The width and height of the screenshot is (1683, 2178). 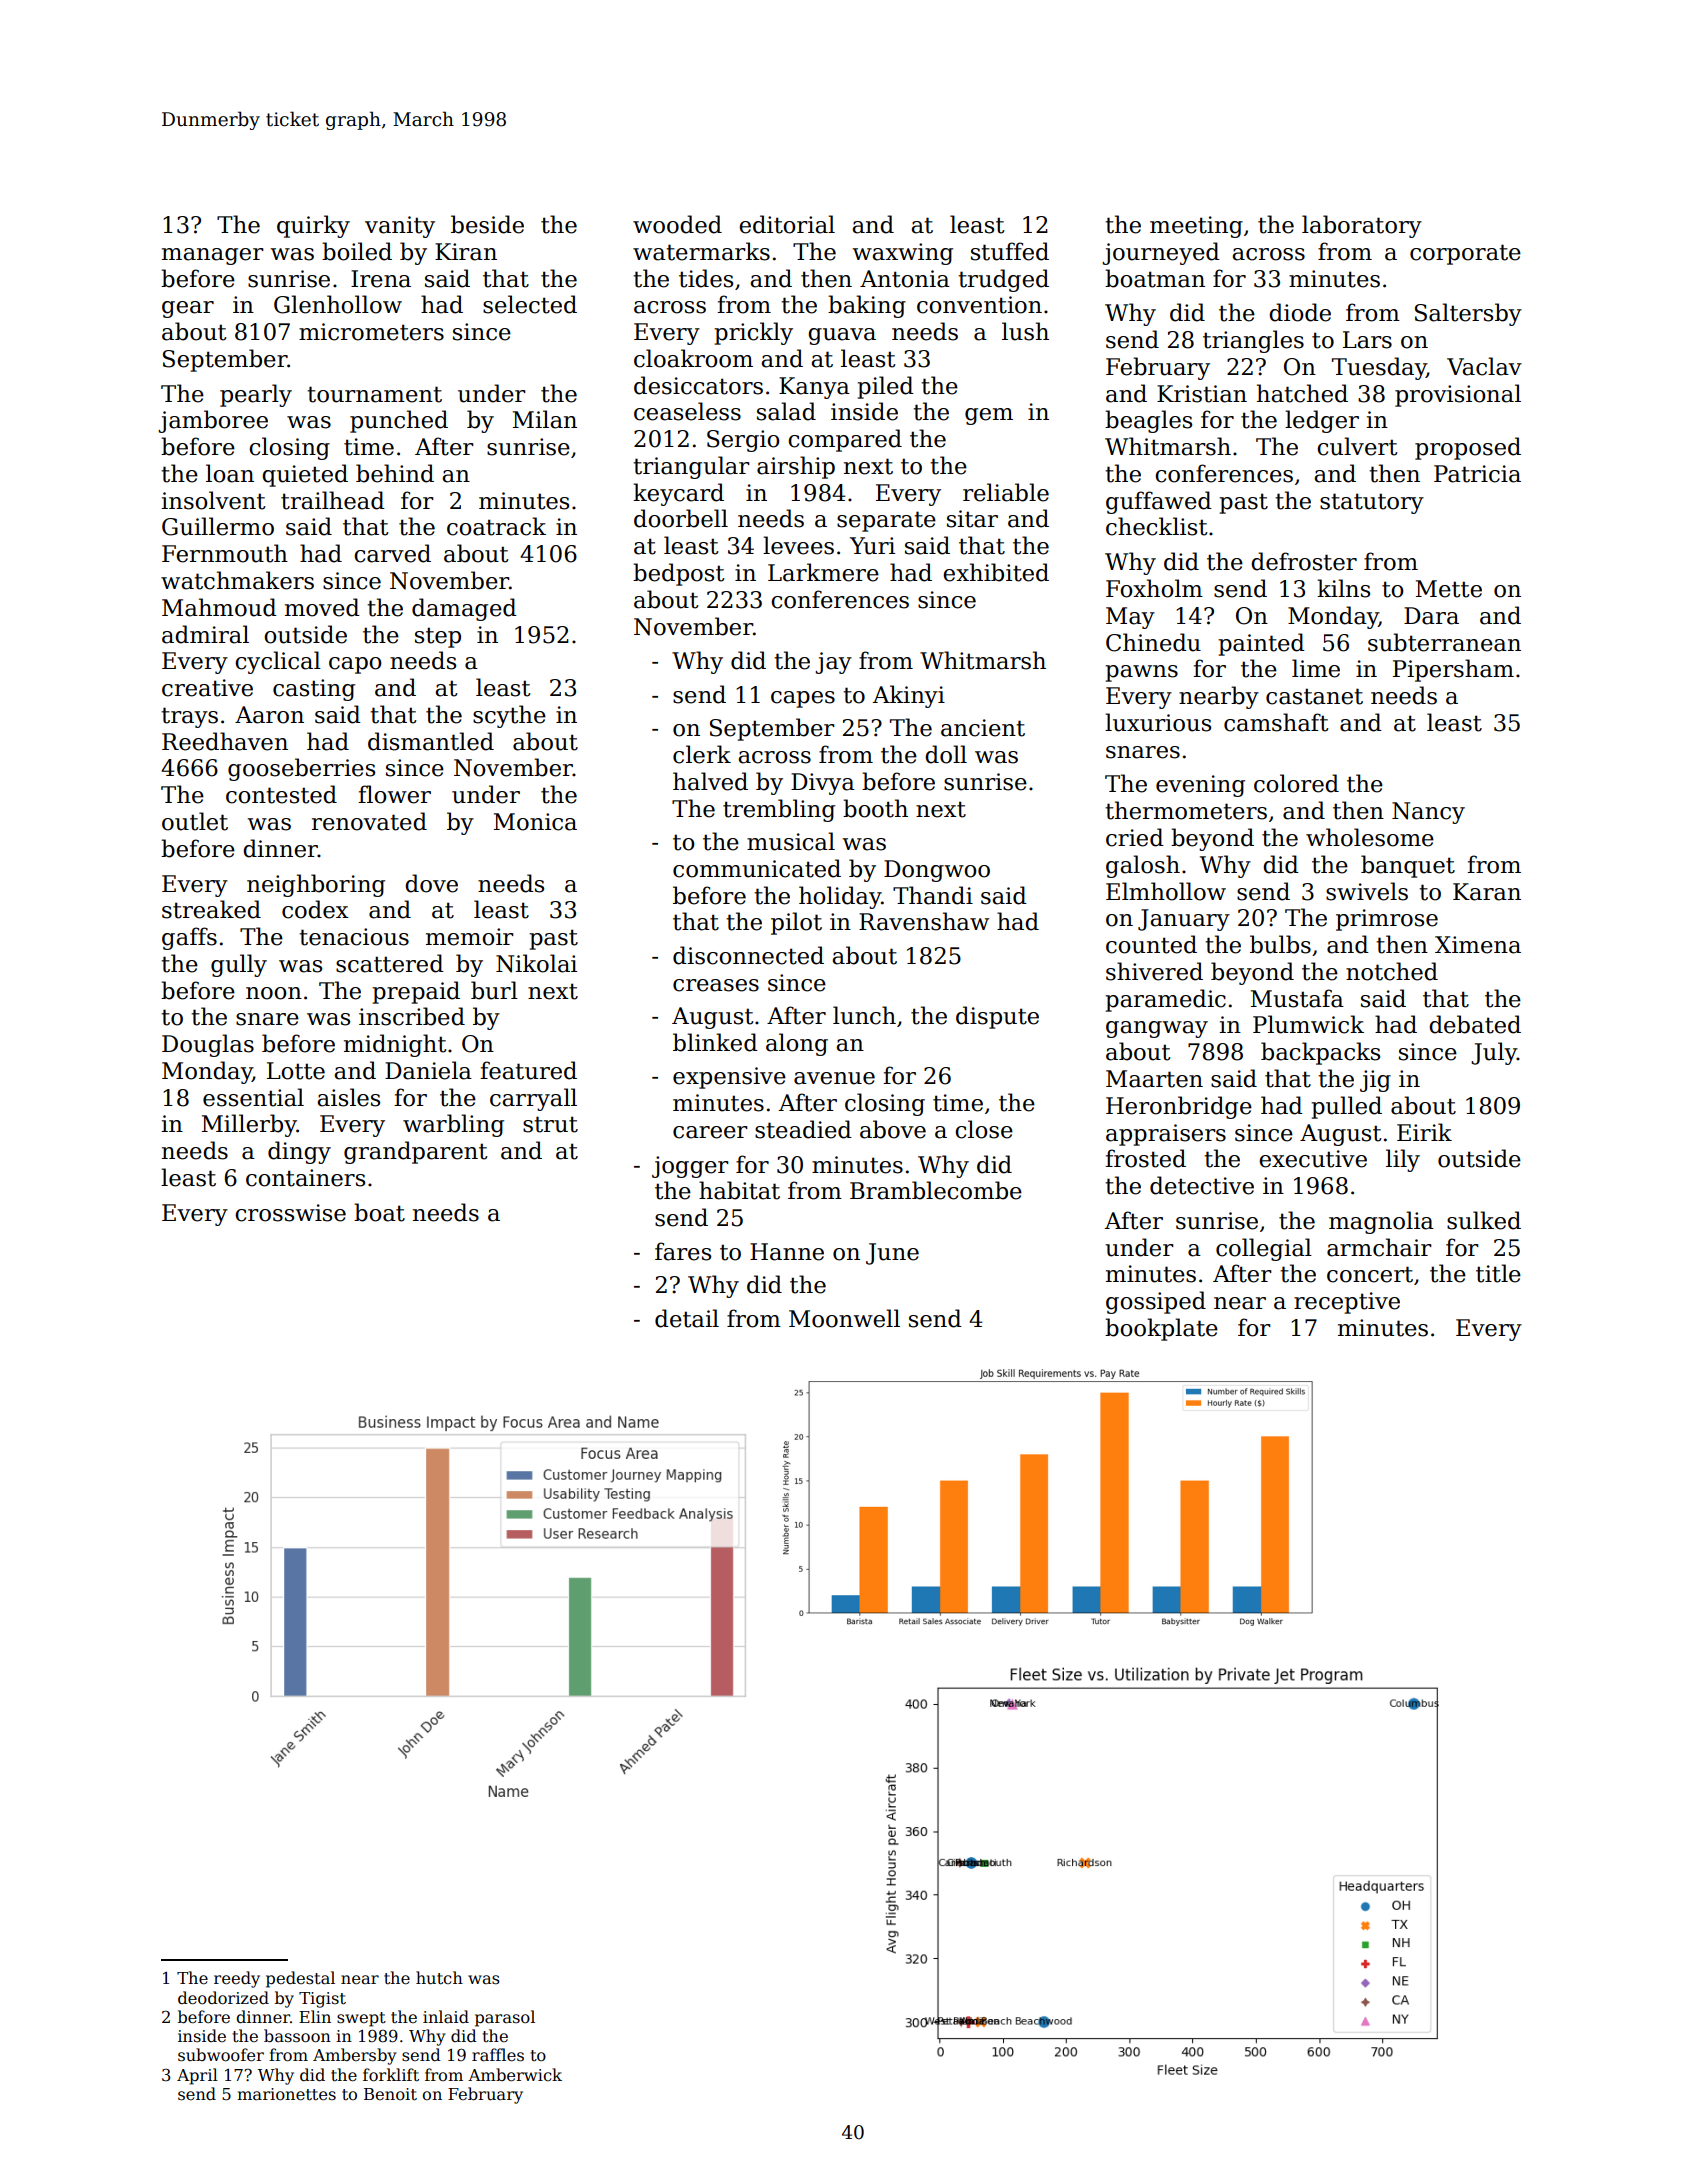 What do you see at coordinates (498, 2055) in the screenshot?
I see `raffles` at bounding box center [498, 2055].
